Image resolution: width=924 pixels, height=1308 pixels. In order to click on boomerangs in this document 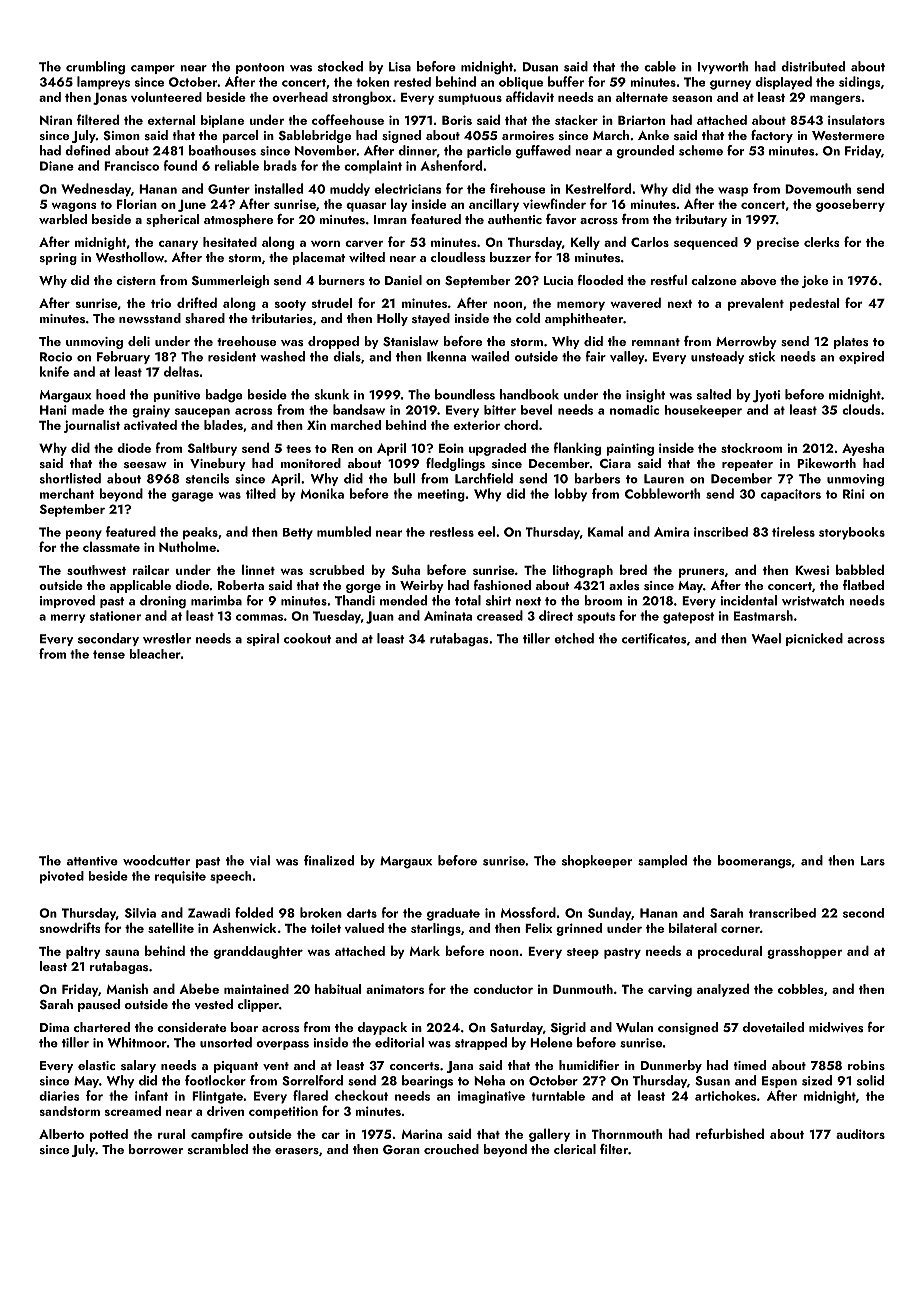, I will do `click(754, 862)`.
